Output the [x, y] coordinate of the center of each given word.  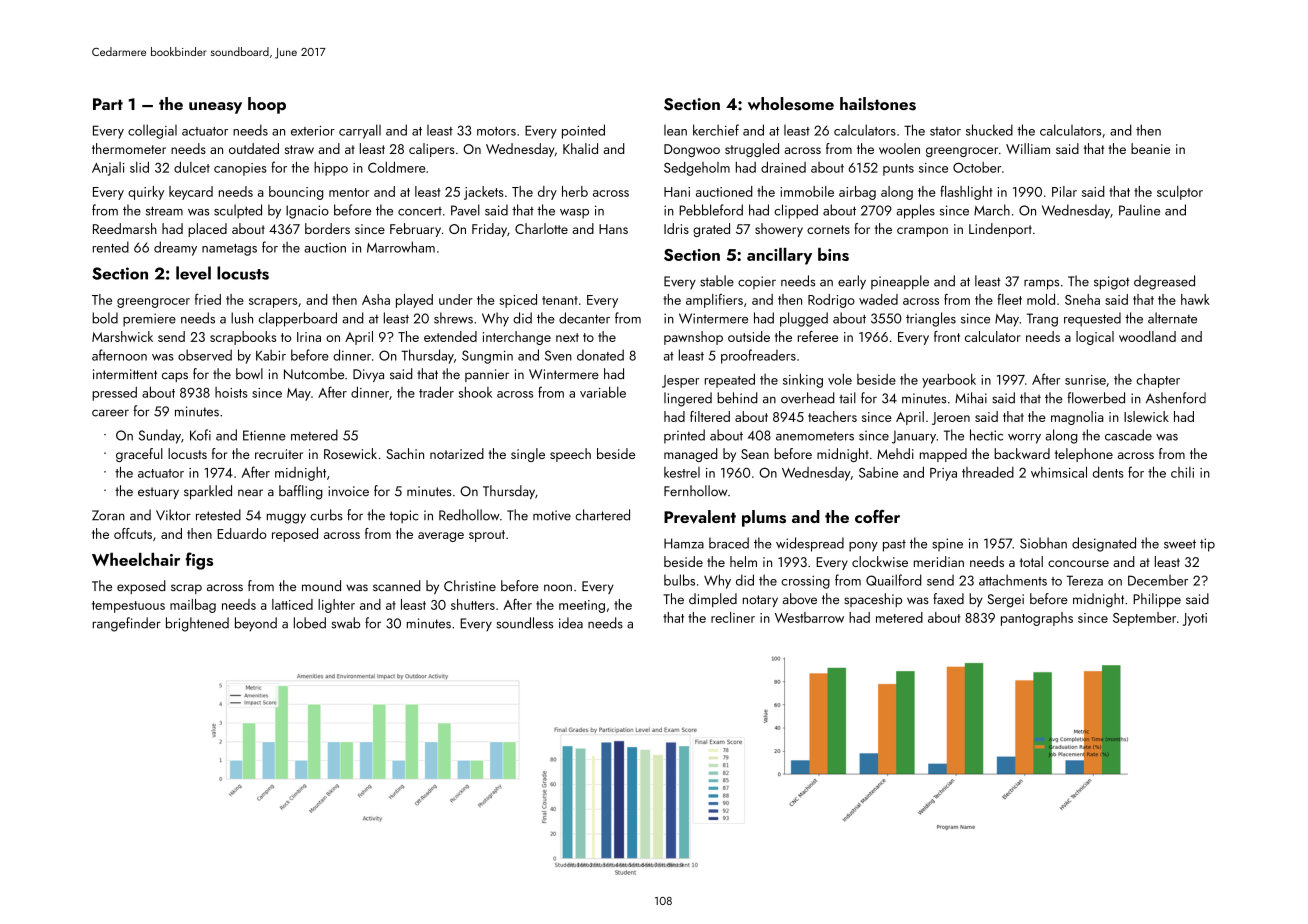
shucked [989, 130]
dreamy [175, 248]
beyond [256, 624]
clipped [796, 211]
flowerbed [1096, 398]
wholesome [791, 104]
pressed [114, 394]
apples [915, 211]
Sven [558, 355]
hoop [267, 105]
